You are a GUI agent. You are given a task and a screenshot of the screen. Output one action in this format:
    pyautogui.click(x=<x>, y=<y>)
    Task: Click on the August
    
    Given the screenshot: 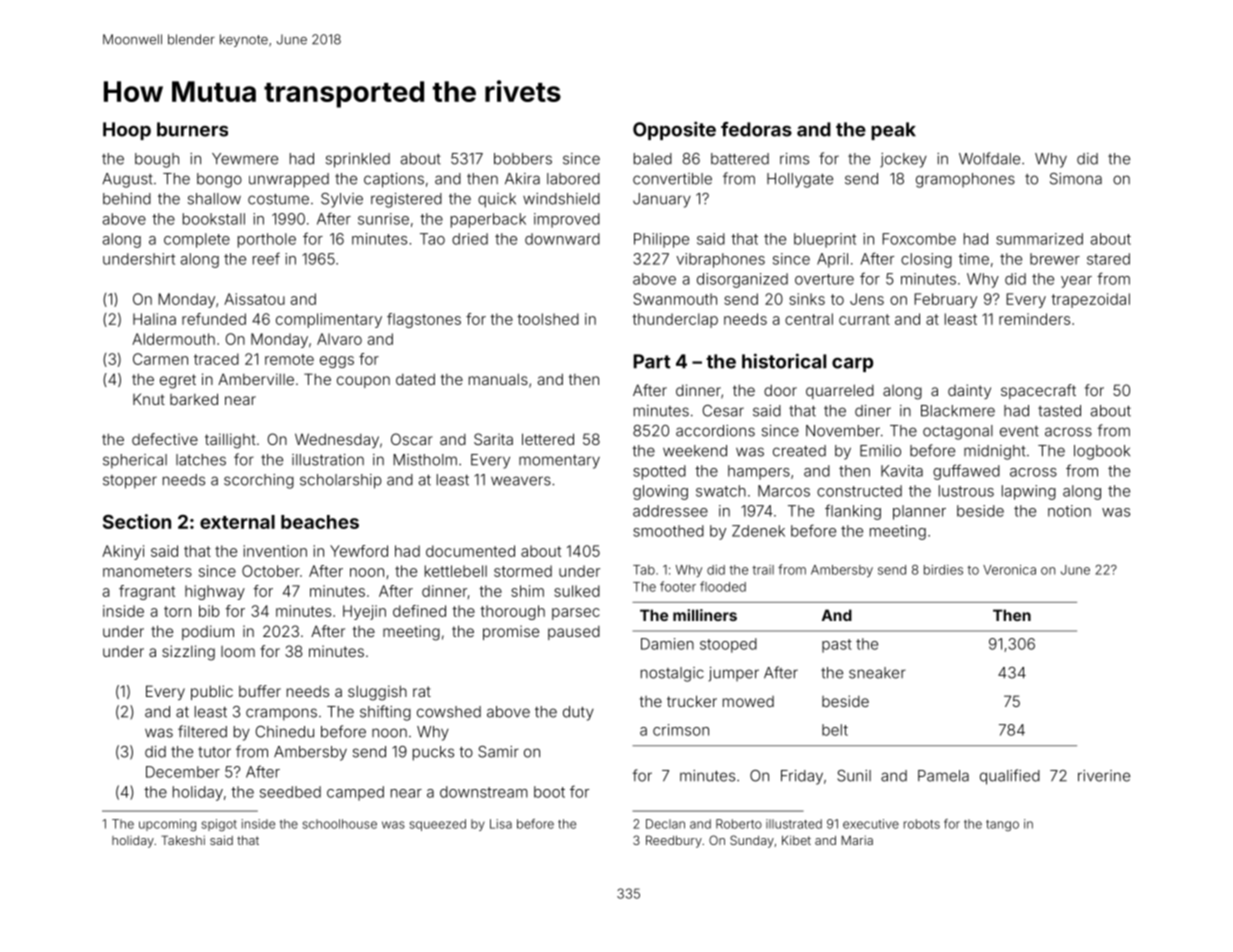 What is the action you would take?
    pyautogui.click(x=127, y=180)
